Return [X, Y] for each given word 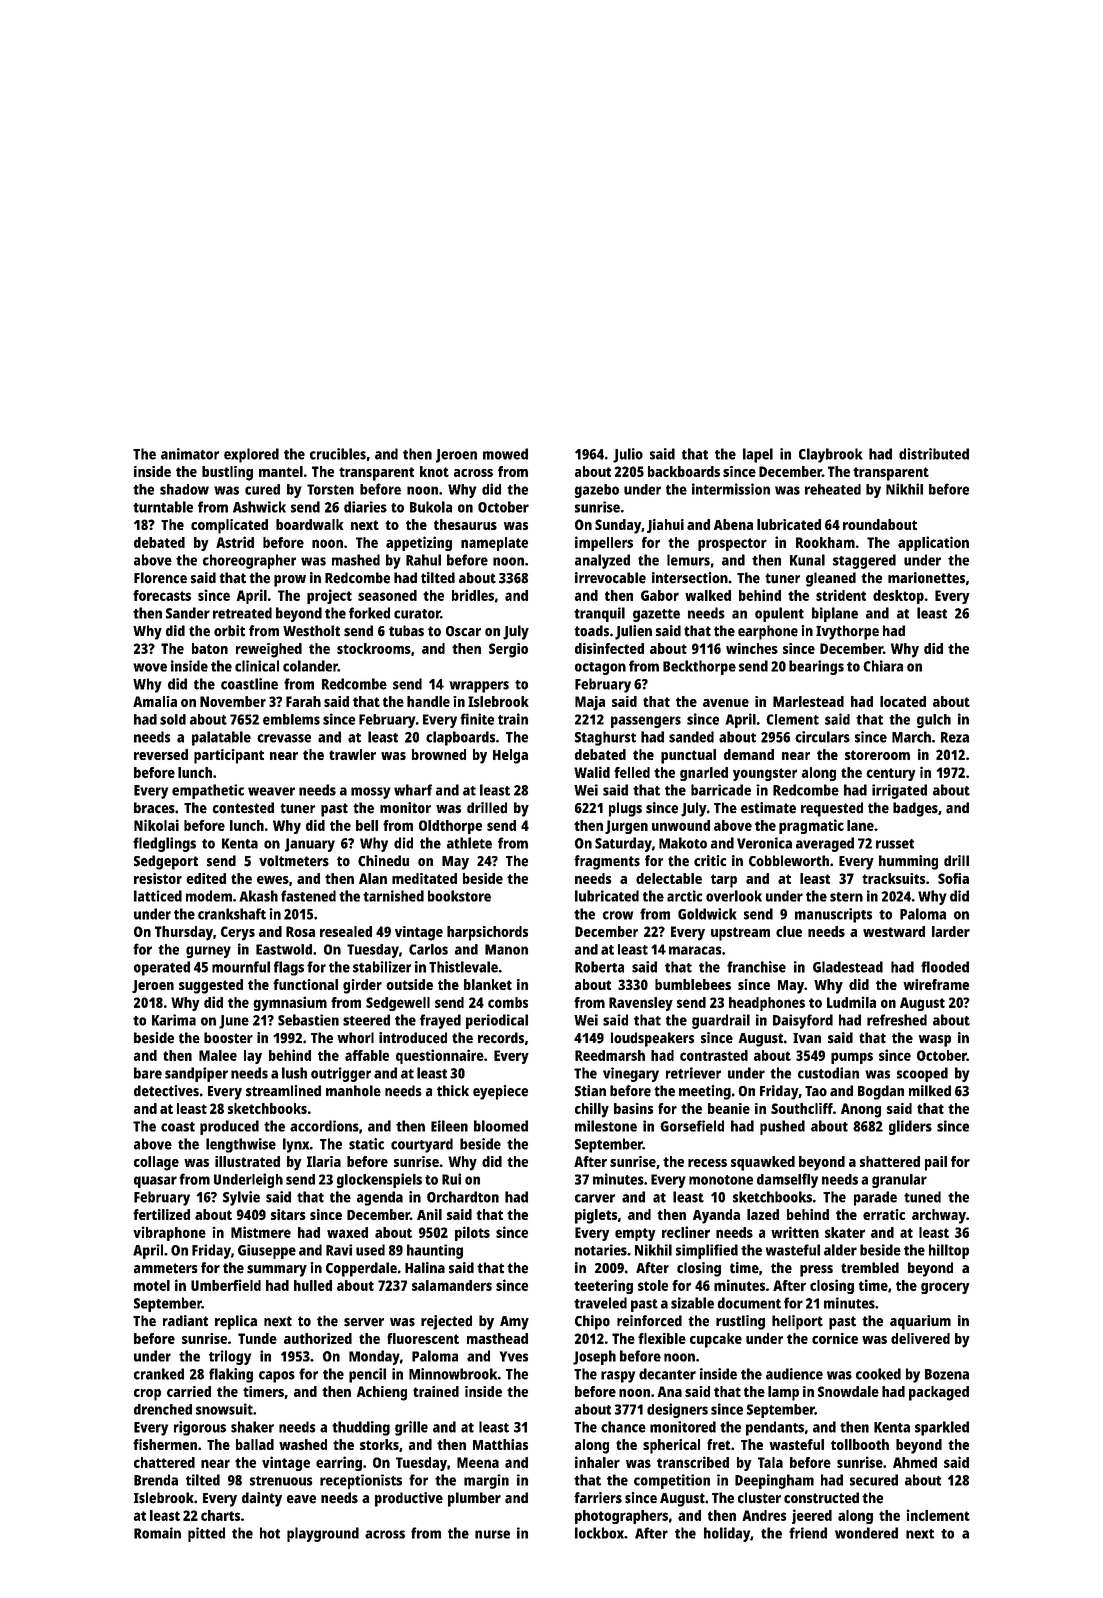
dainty [262, 1499]
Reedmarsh [610, 1055]
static [366, 1144]
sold [173, 719]
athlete [469, 843]
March [911, 737]
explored [251, 455]
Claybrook [831, 455]
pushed [782, 1127]
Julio [628, 455]
